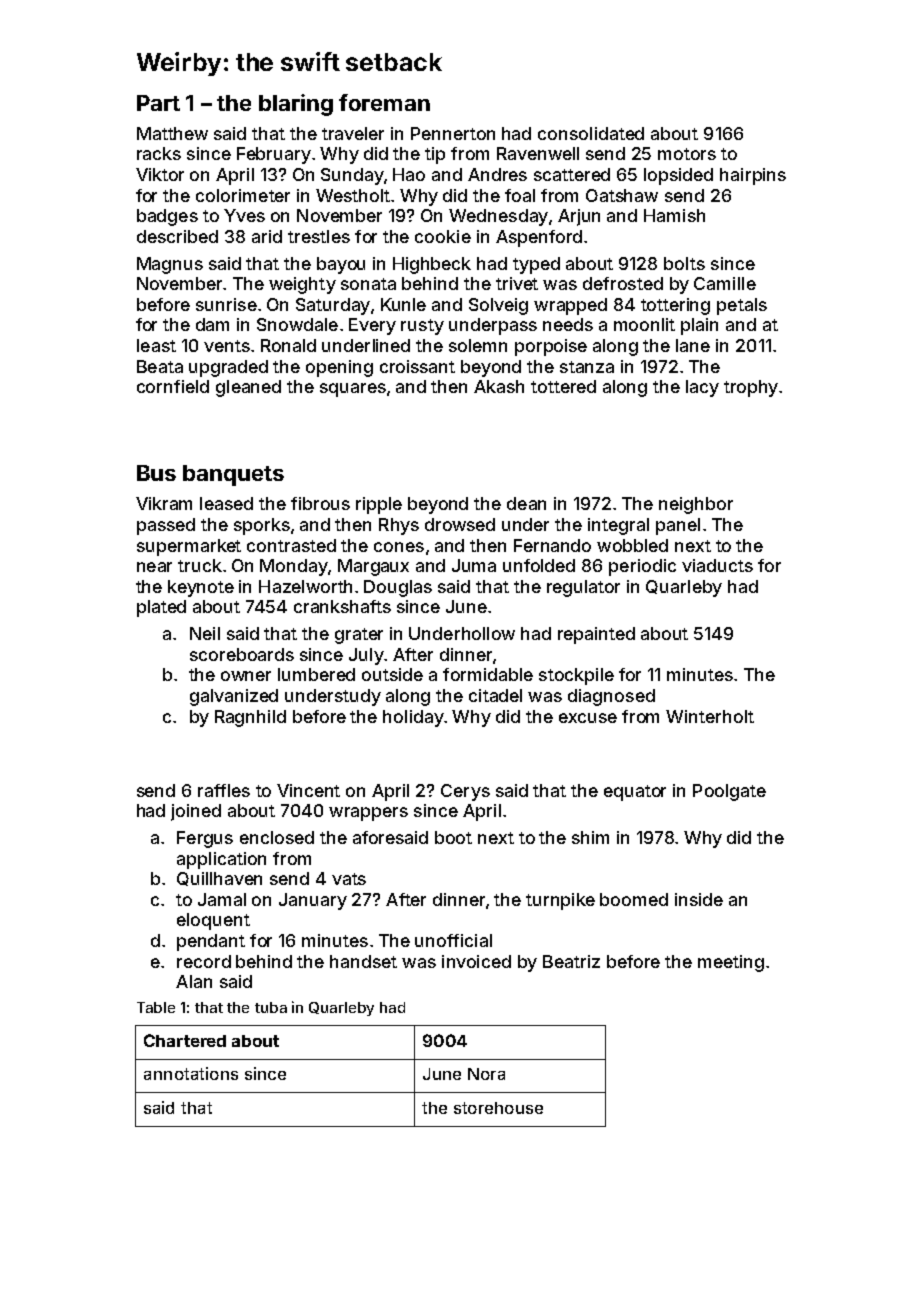  Describe the element at coordinates (339, 368) in the screenshot. I see `opening` at that location.
